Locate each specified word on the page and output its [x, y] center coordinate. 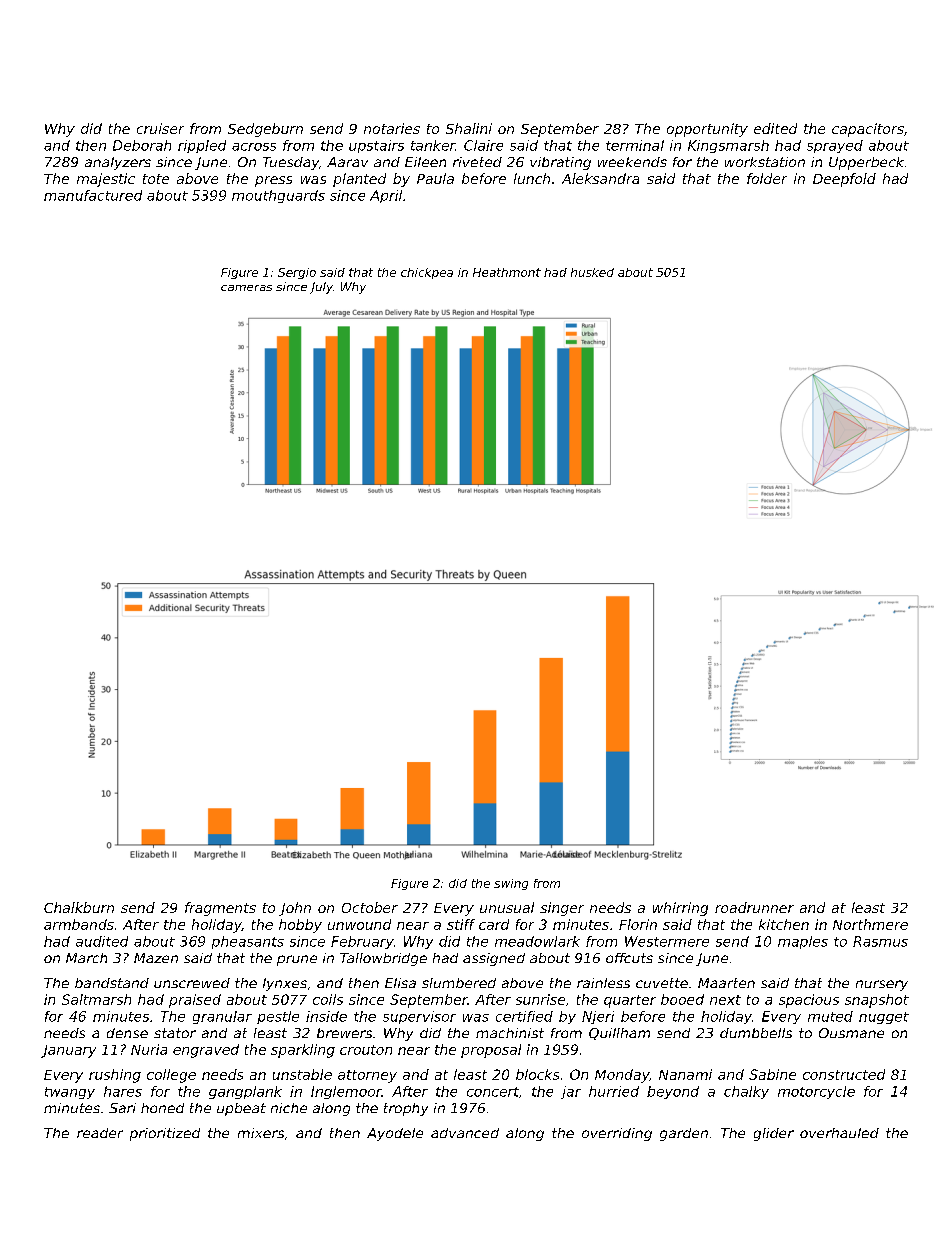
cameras [246, 288]
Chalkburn [79, 907]
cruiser [160, 128]
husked [592, 272]
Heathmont [507, 272]
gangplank [245, 1092]
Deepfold [844, 180]
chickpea [427, 273]
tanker [433, 145]
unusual [507, 907]
